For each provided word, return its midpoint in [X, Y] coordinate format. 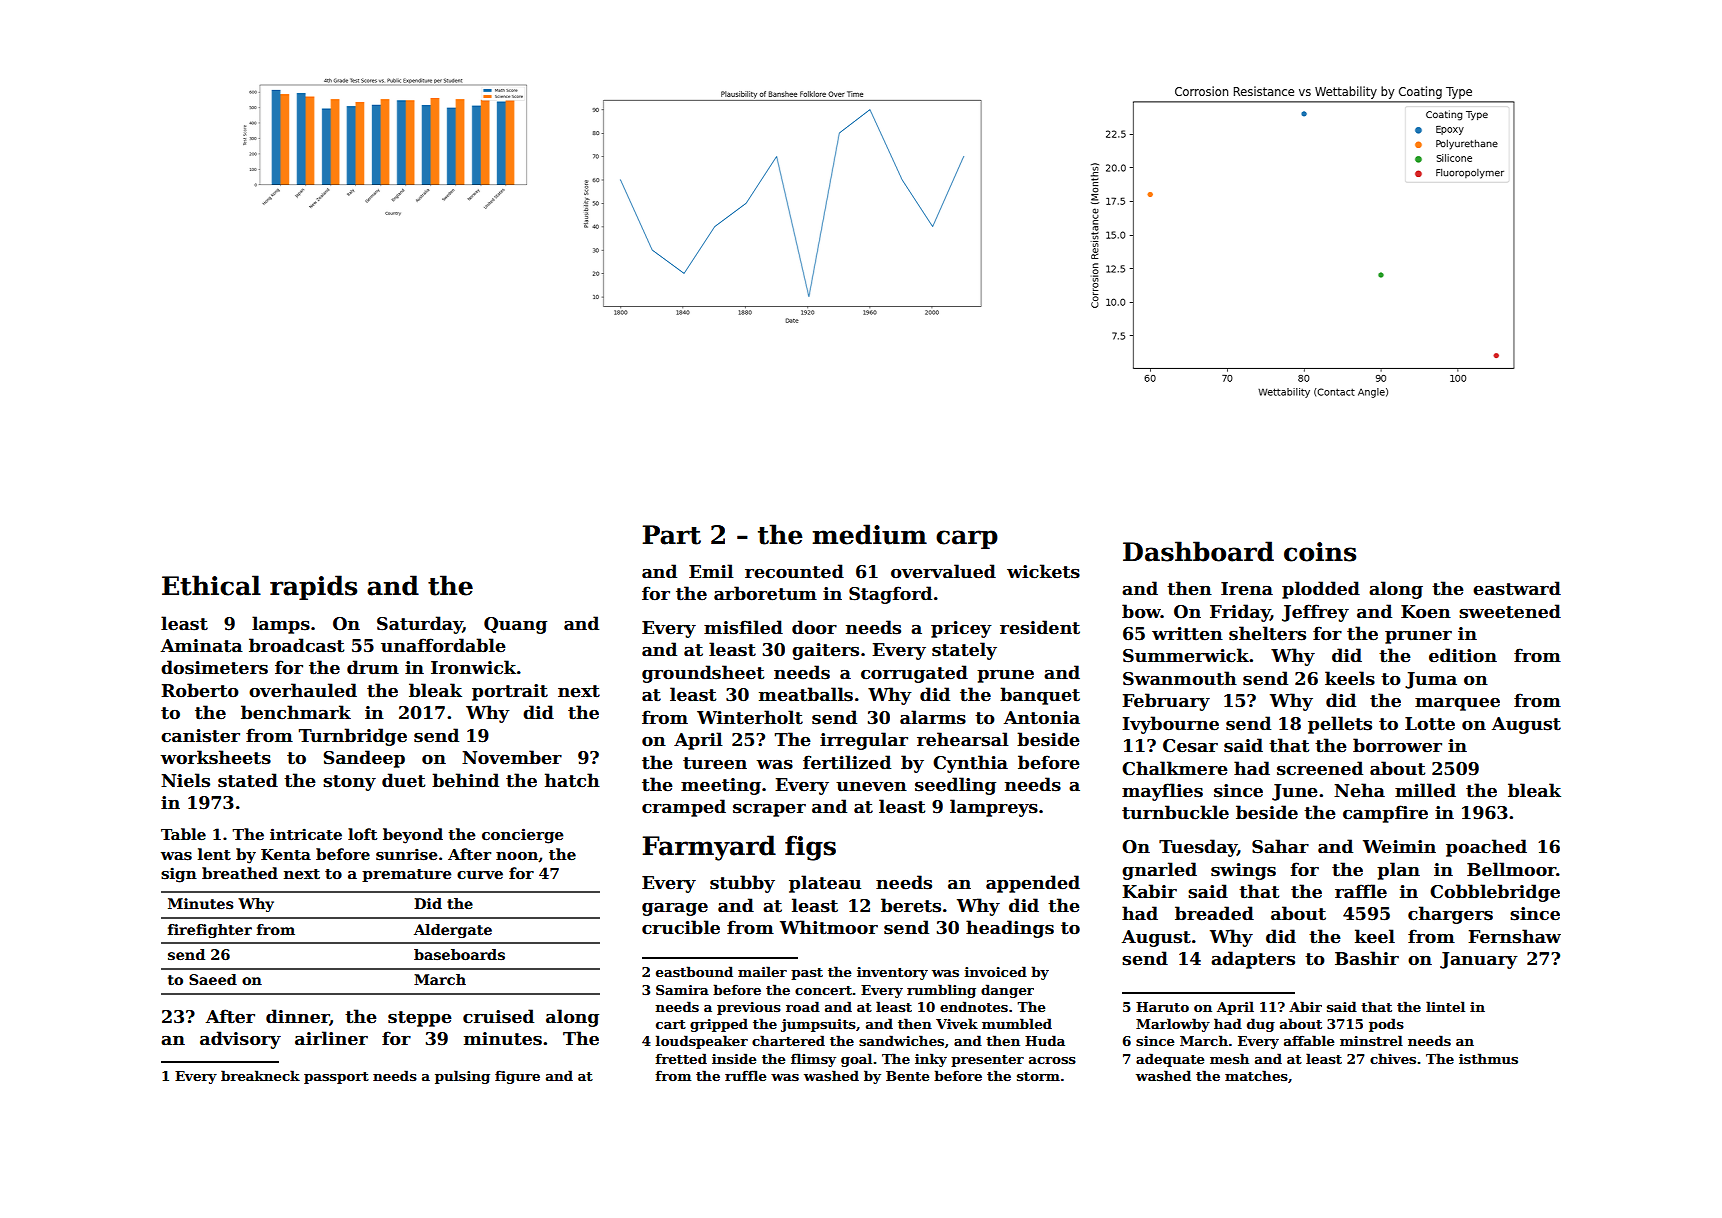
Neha [1359, 790]
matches [1256, 1075]
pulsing [462, 1077]
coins [1320, 552]
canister [200, 736]
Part [672, 535]
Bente [907, 1076]
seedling [955, 786]
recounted [794, 571]
